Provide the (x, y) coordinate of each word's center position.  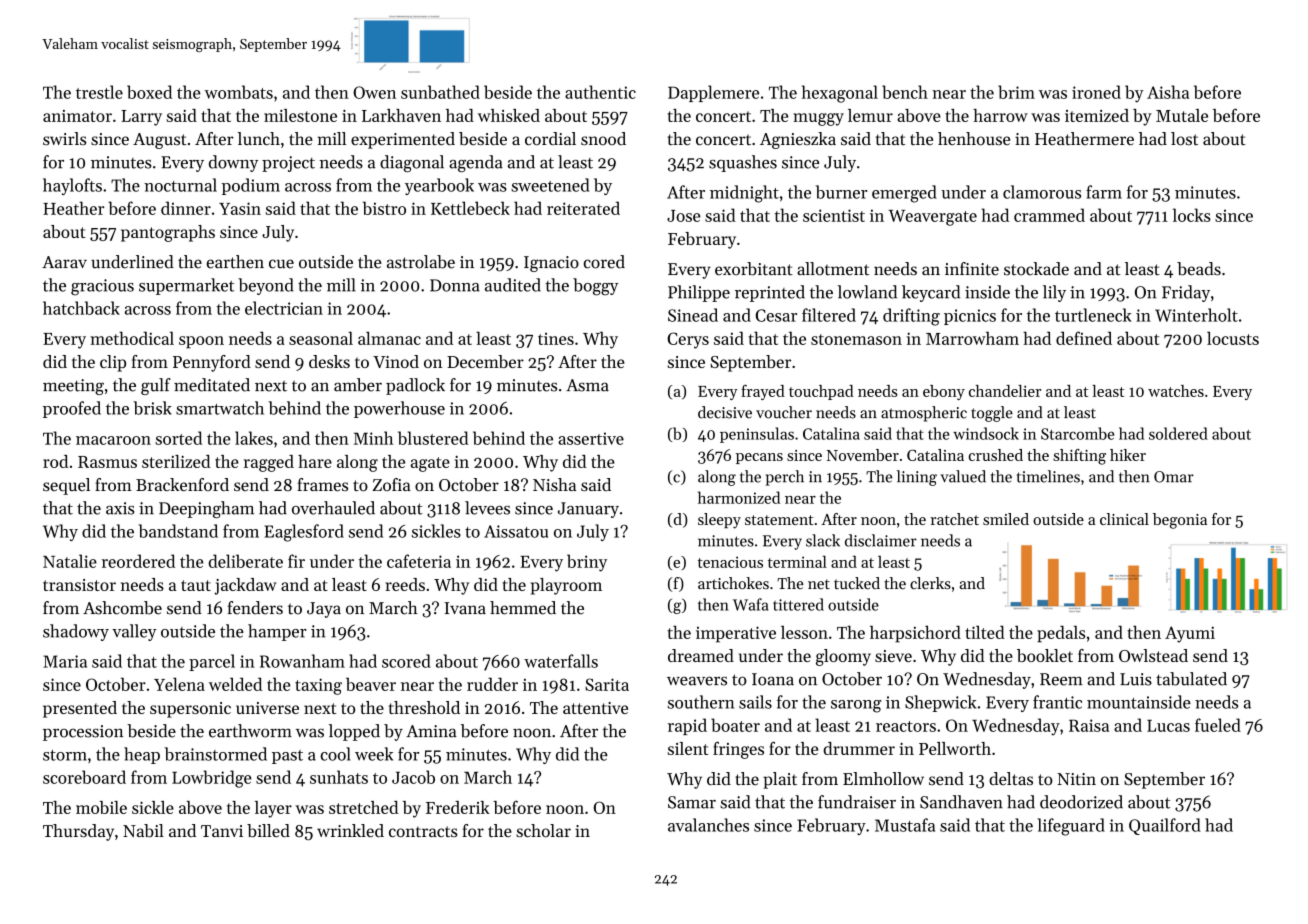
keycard (931, 293)
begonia (1180, 521)
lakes (254, 438)
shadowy (76, 632)
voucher (784, 412)
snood (603, 138)
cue (281, 264)
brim (1016, 92)
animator (77, 116)
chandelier (1005, 391)
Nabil (143, 830)
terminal (797, 561)
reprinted (770, 293)
